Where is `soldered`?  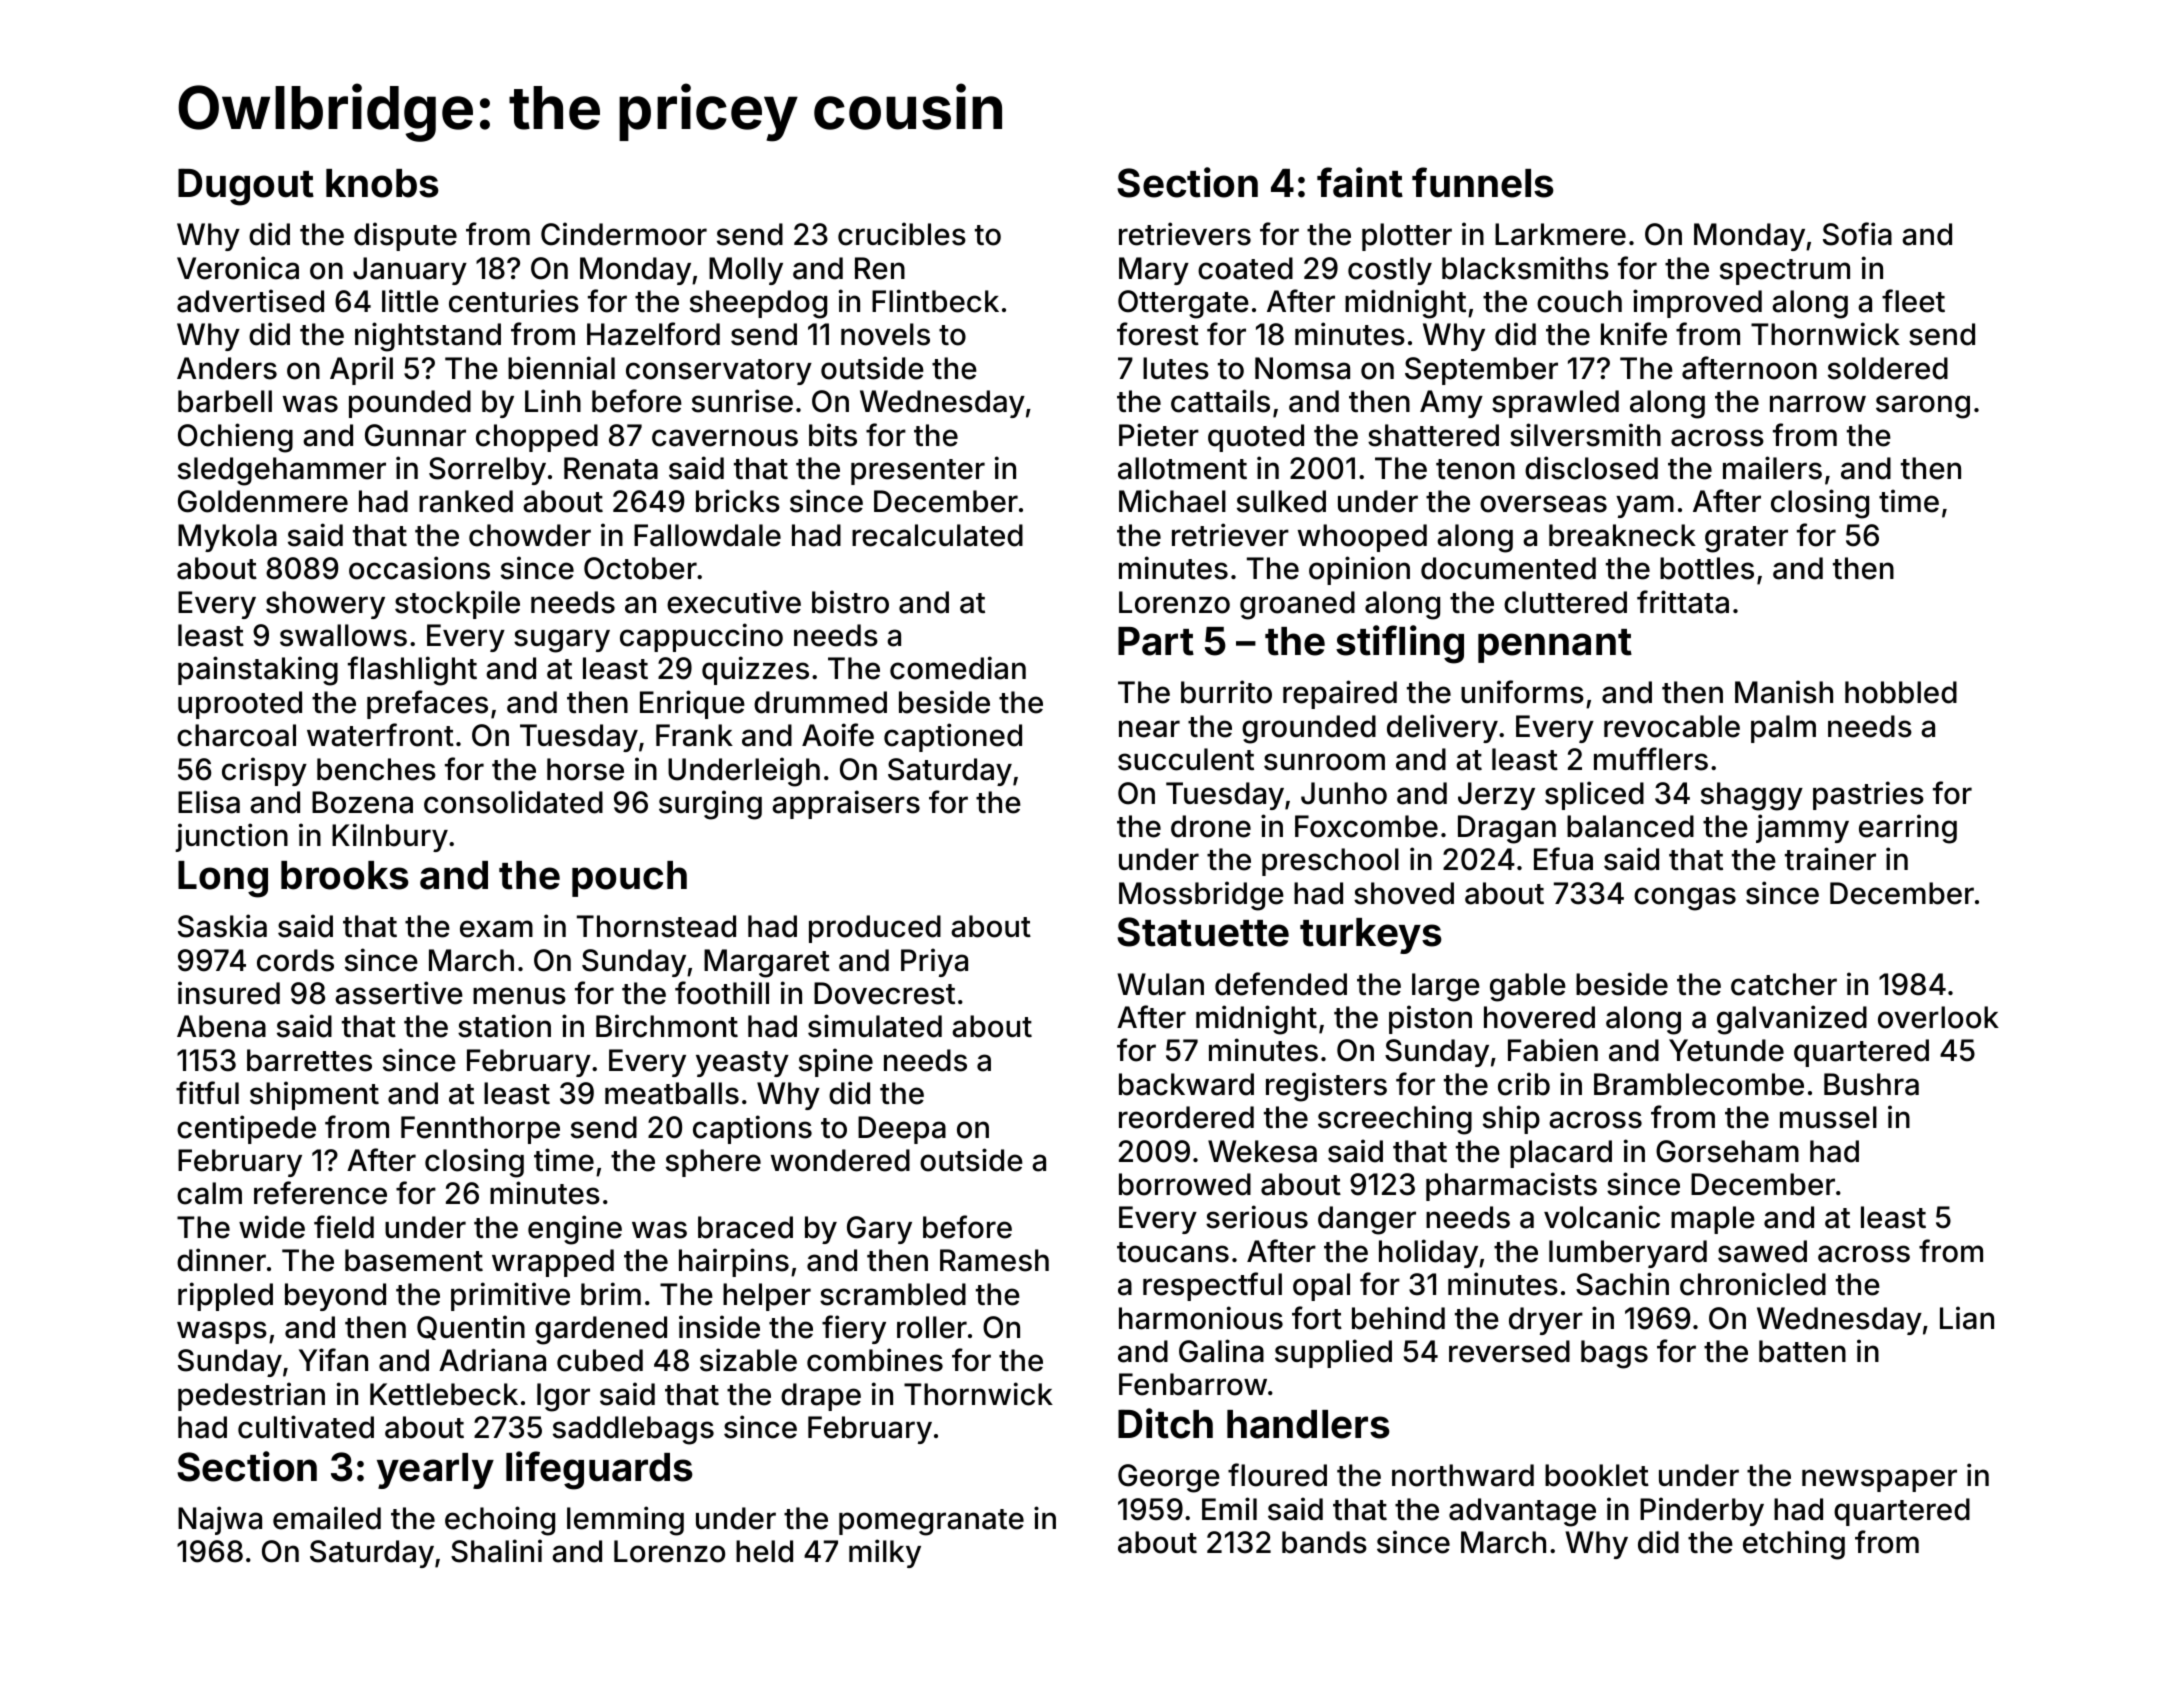 soldered is located at coordinates (1888, 368).
